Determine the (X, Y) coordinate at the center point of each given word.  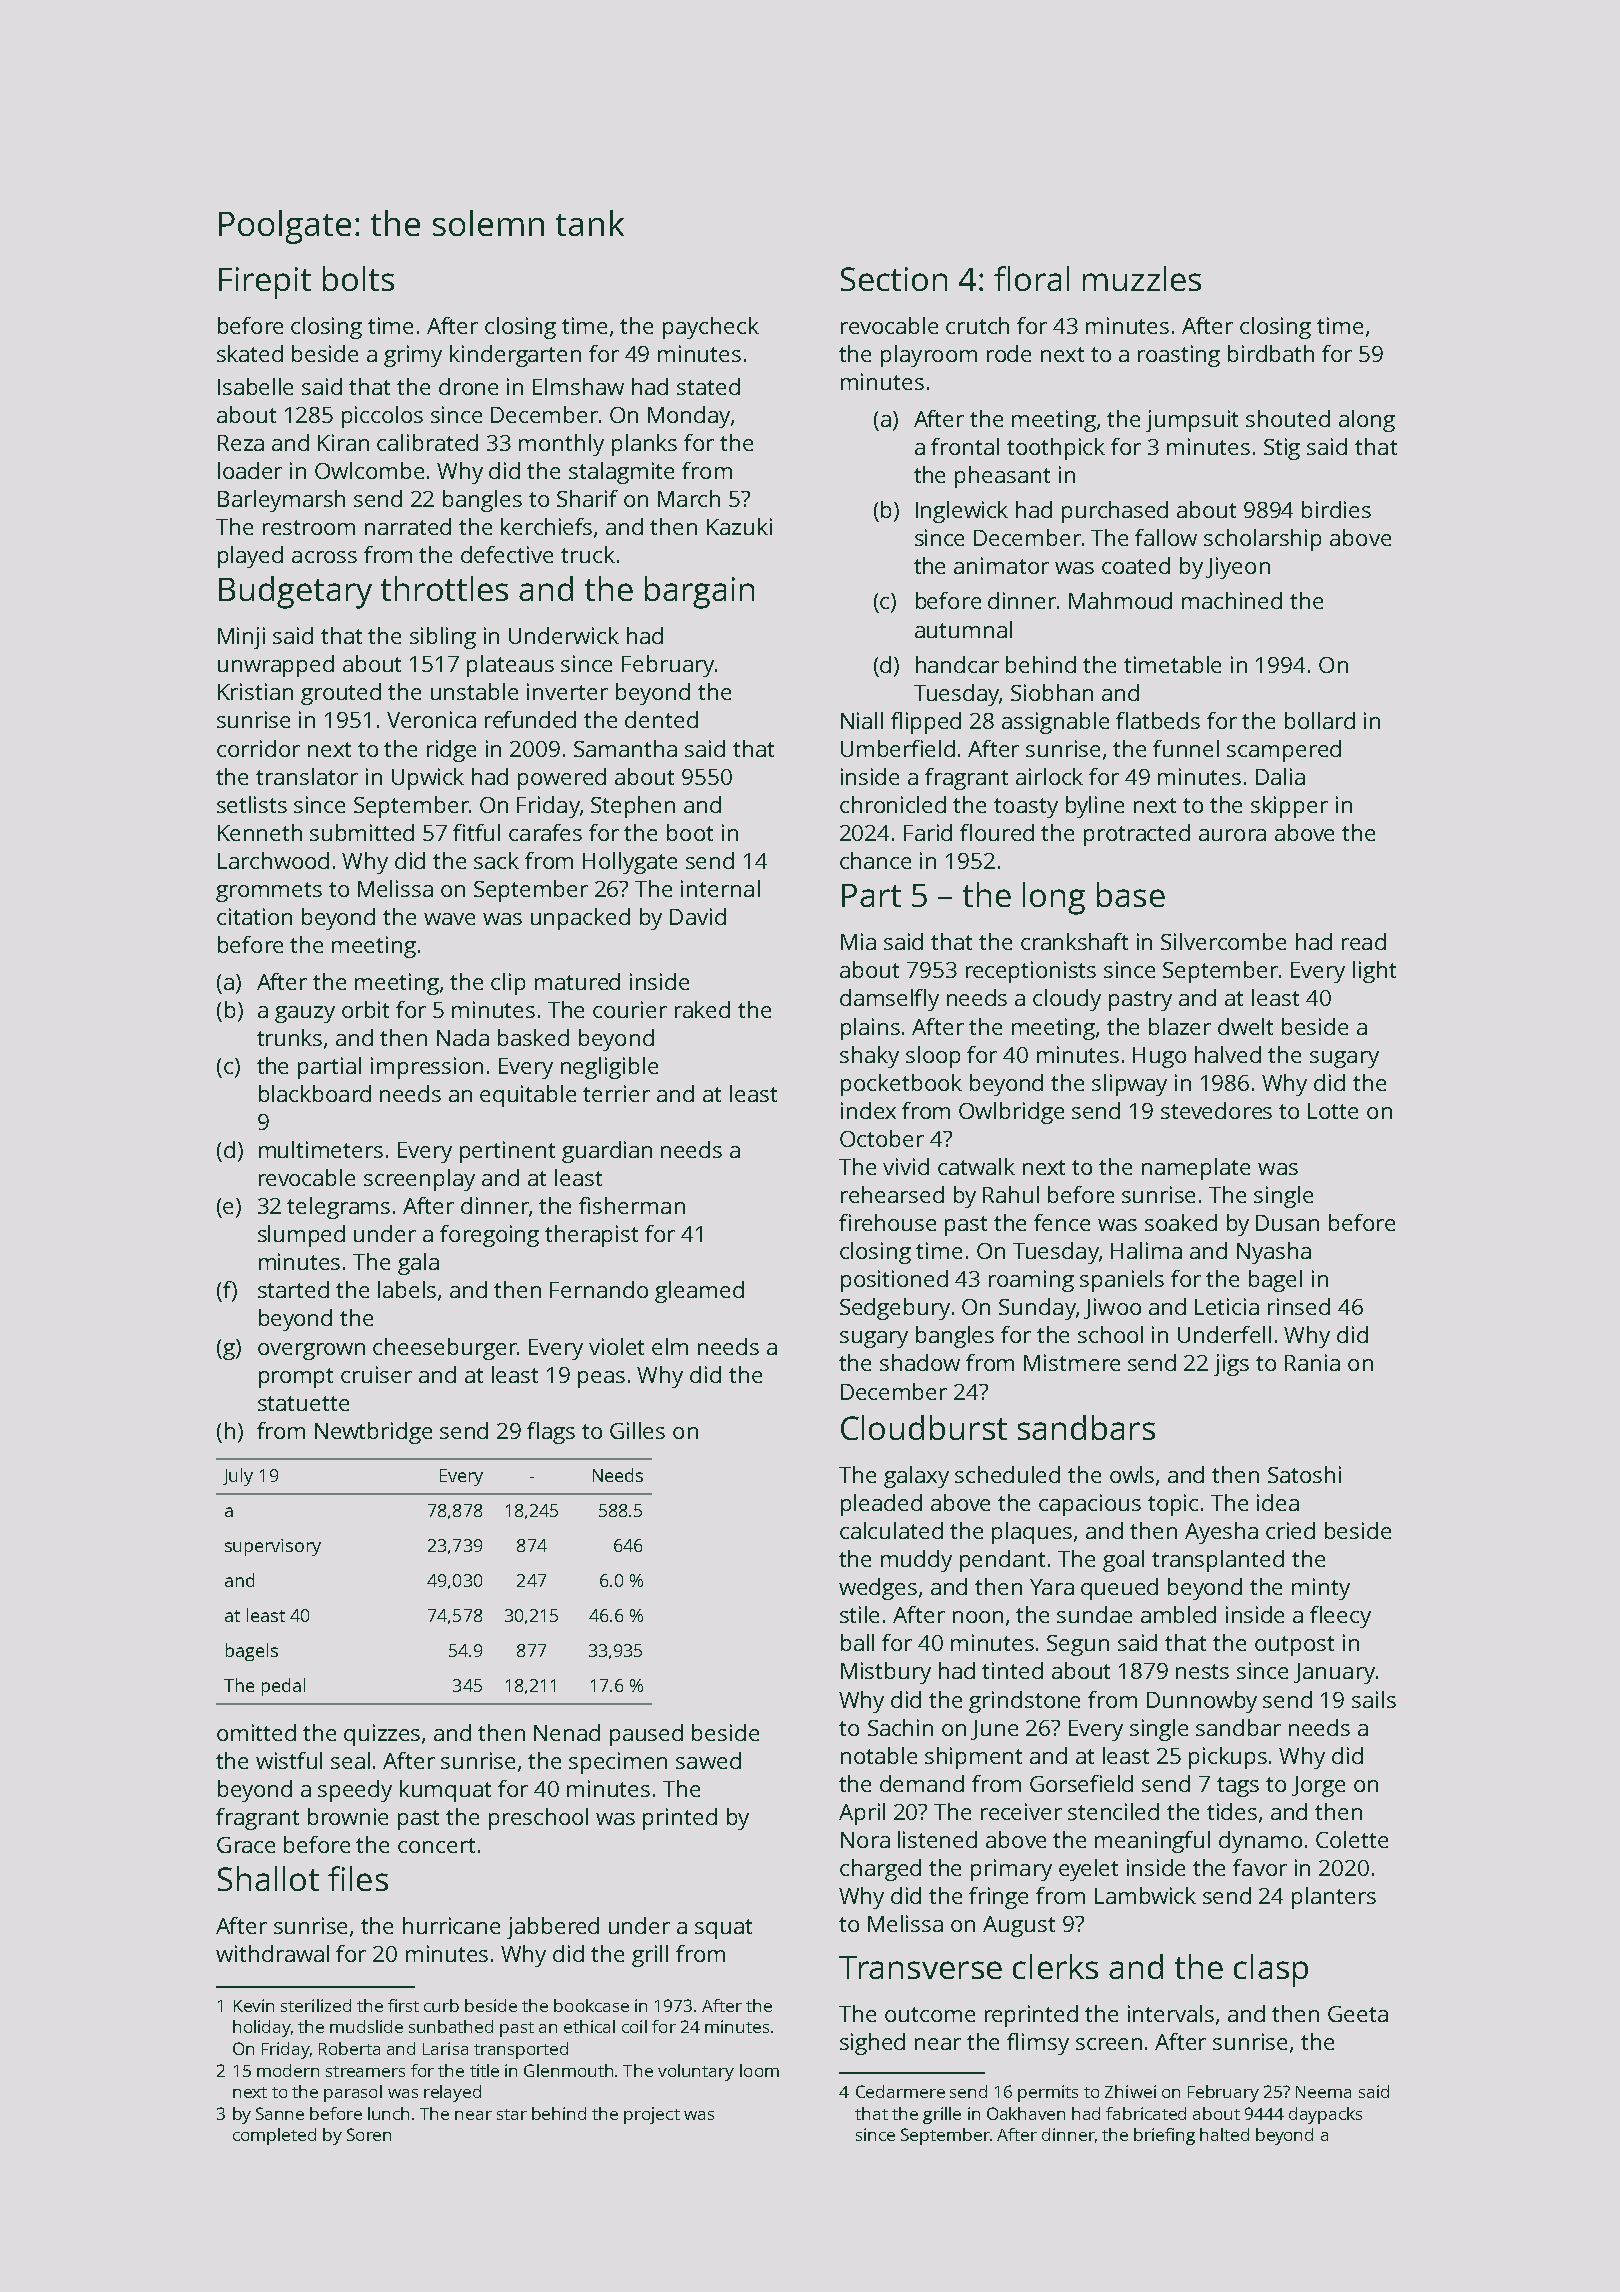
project (652, 2115)
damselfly (889, 1000)
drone (468, 386)
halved (1228, 1054)
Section (894, 279)
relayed (452, 2093)
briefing (1164, 2136)
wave (449, 919)
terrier (616, 1093)
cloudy (1067, 1000)
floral (1031, 278)
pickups (1228, 1758)
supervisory (273, 1547)
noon (978, 1617)
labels (407, 1289)
